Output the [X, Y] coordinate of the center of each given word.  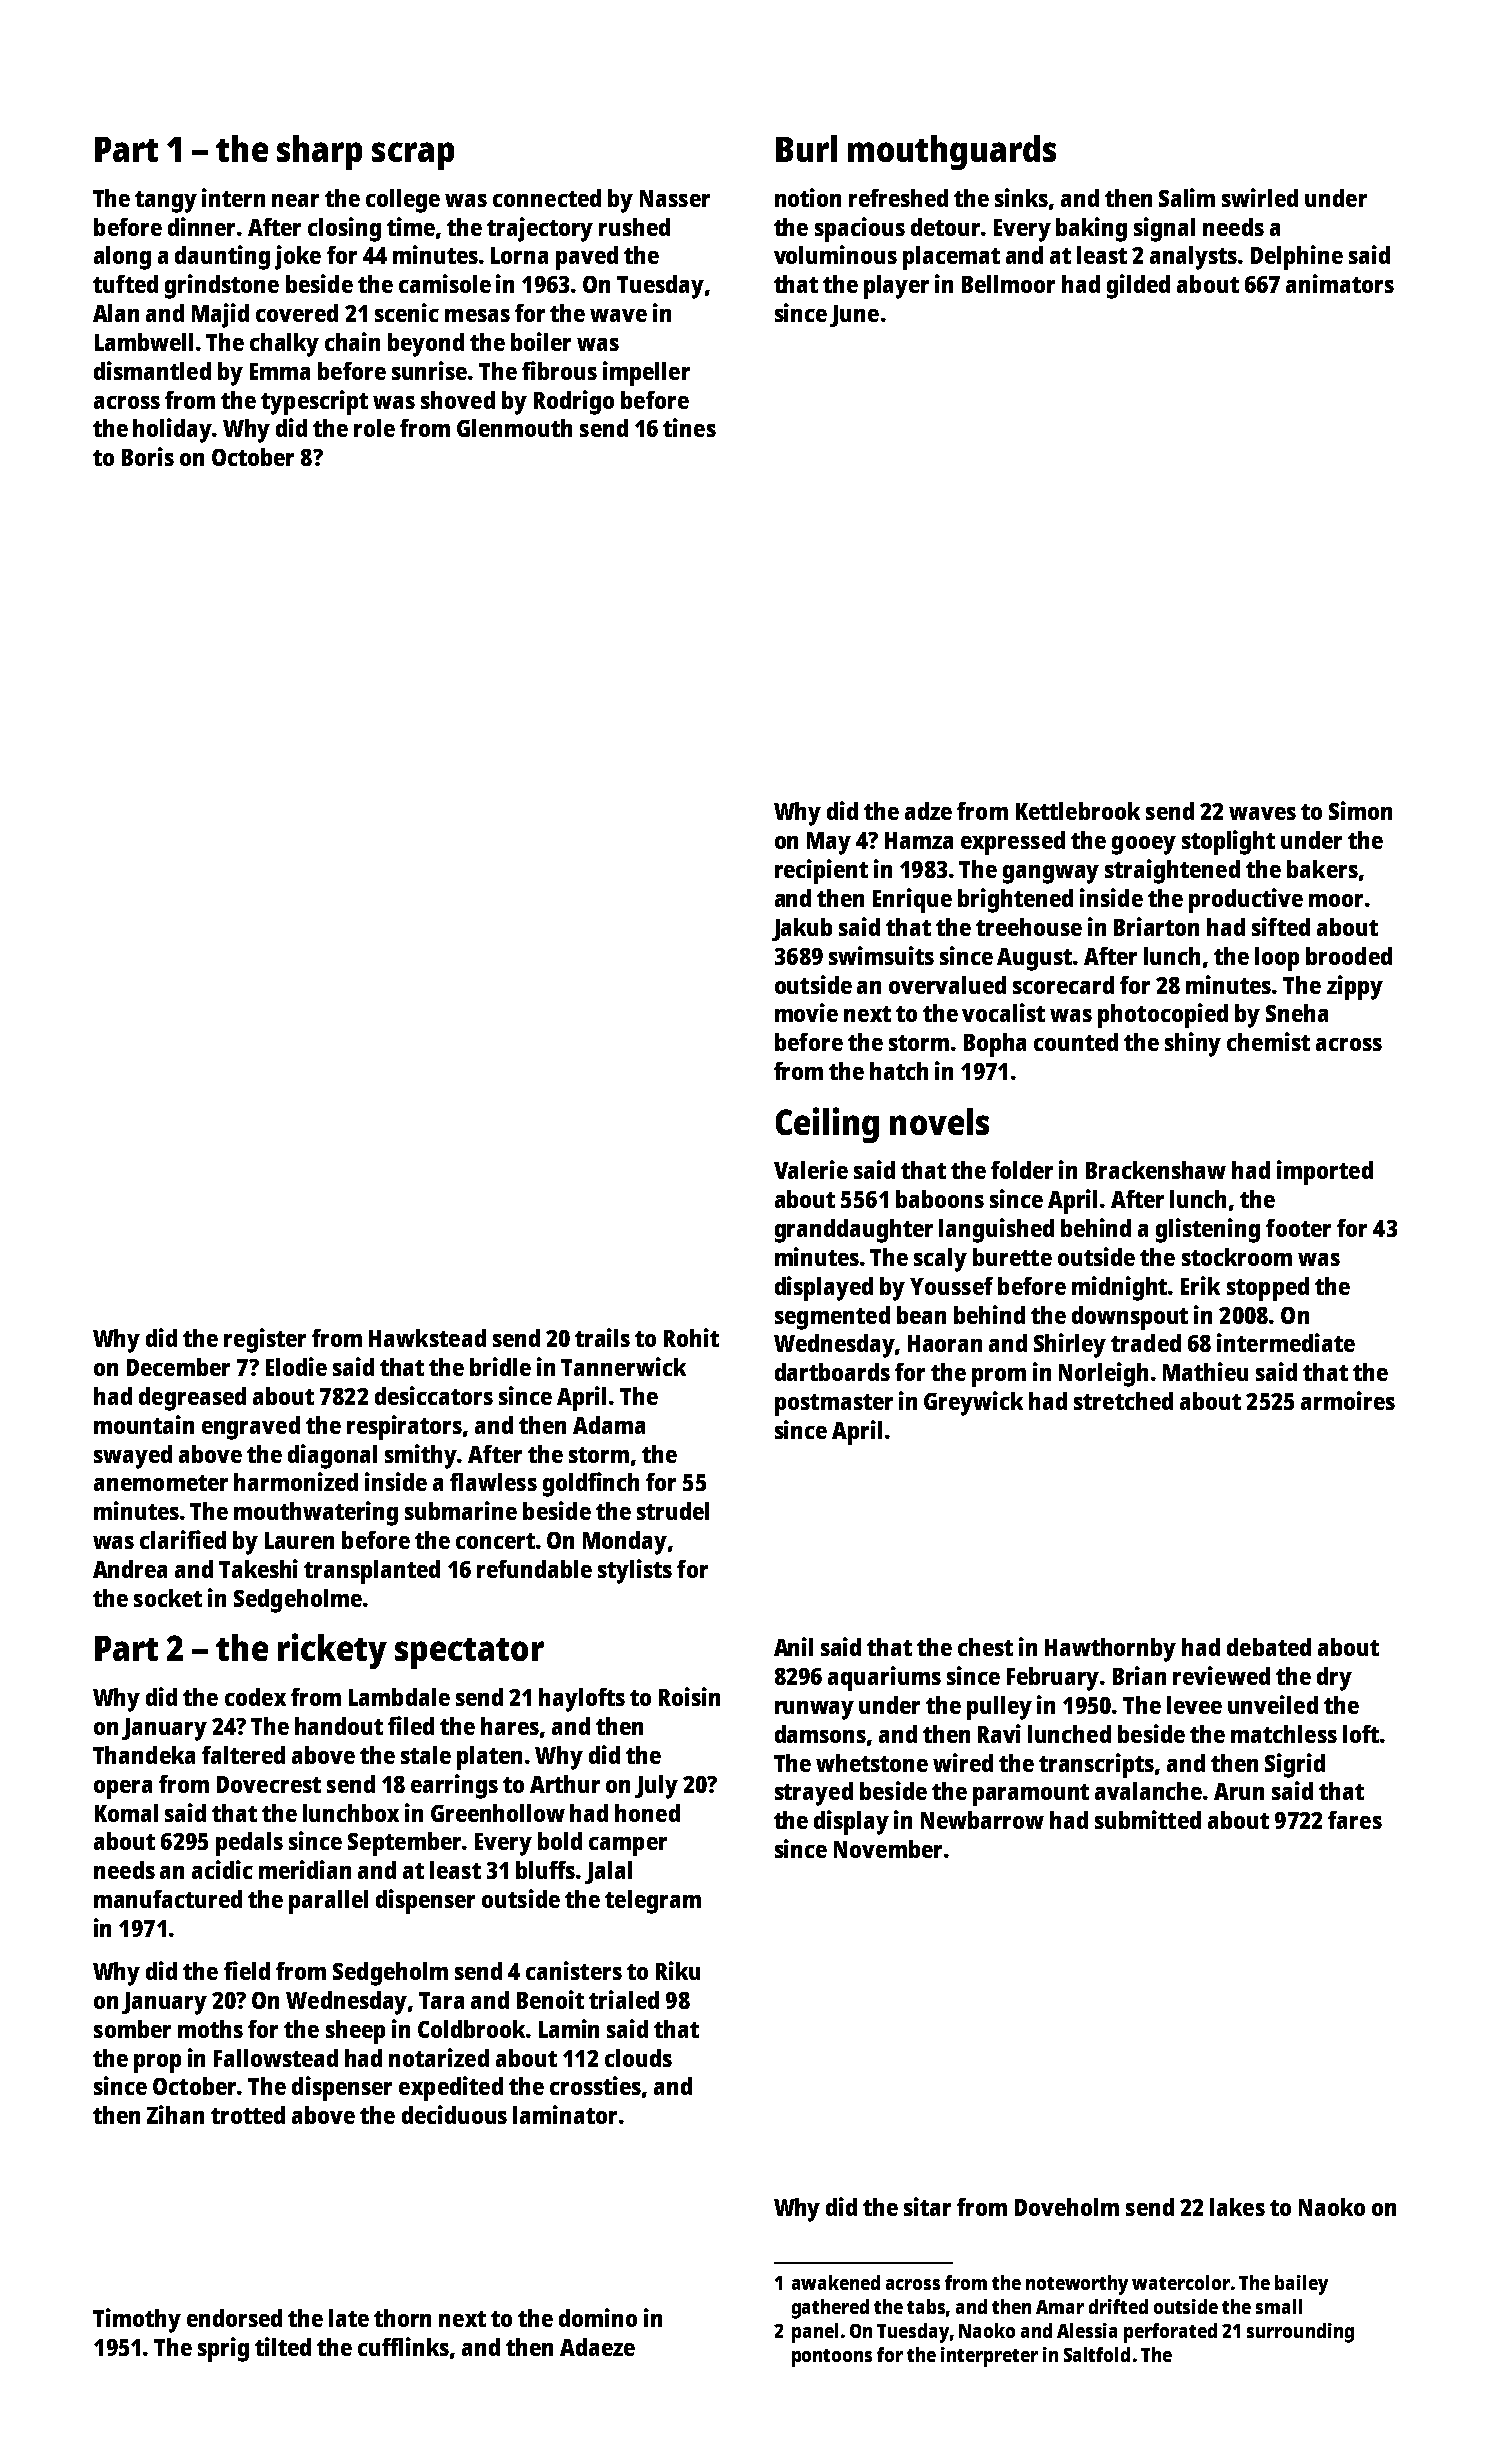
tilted [283, 2346]
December [178, 1367]
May [829, 843]
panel [815, 2333]
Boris [148, 456]
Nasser [675, 198]
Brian [1139, 1675]
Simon [1360, 810]
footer [1298, 1228]
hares [510, 1726]
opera [123, 1789]
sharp [319, 152]
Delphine [1297, 257]
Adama [609, 1425]
